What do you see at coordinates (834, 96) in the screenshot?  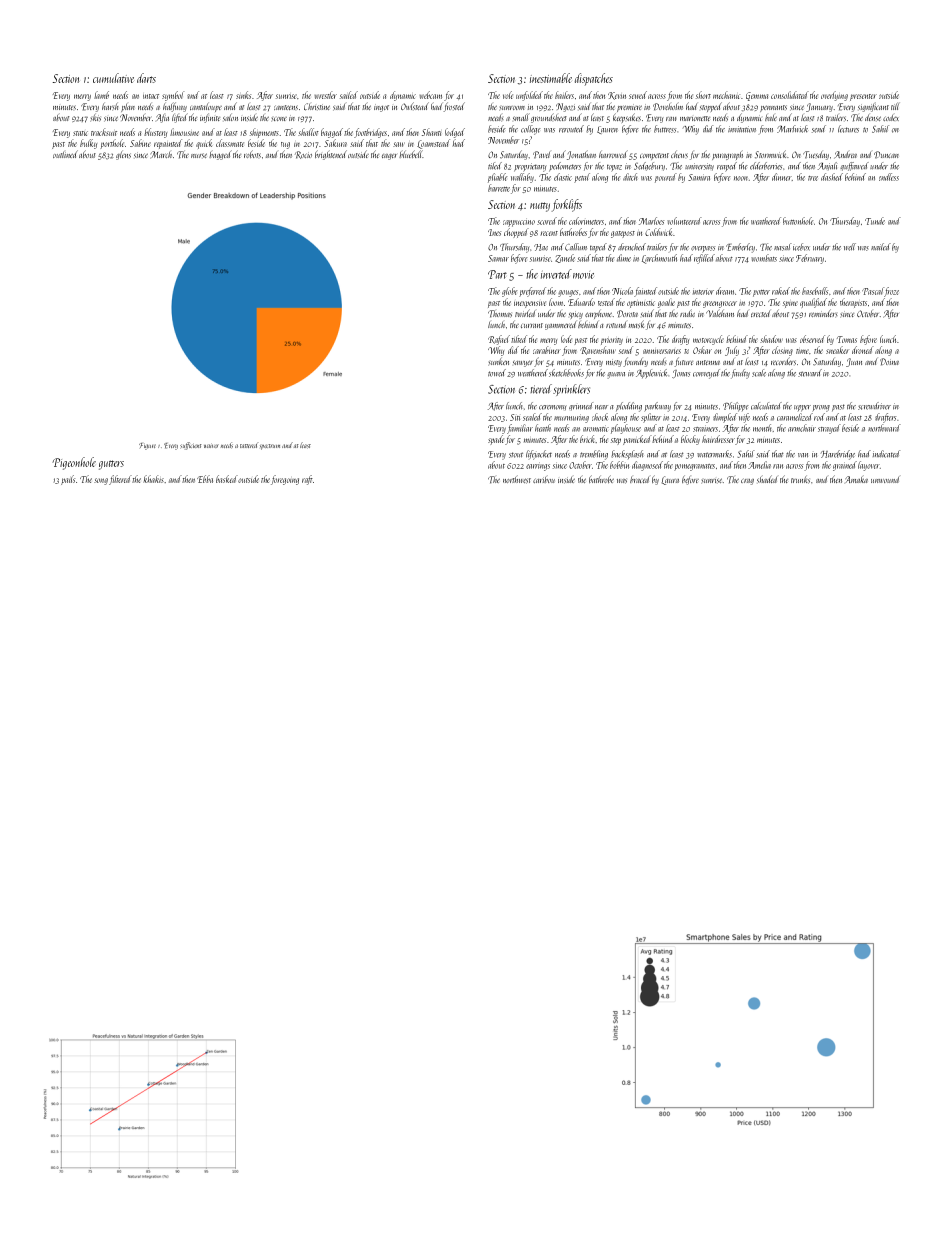 I see `overlying` at bounding box center [834, 96].
